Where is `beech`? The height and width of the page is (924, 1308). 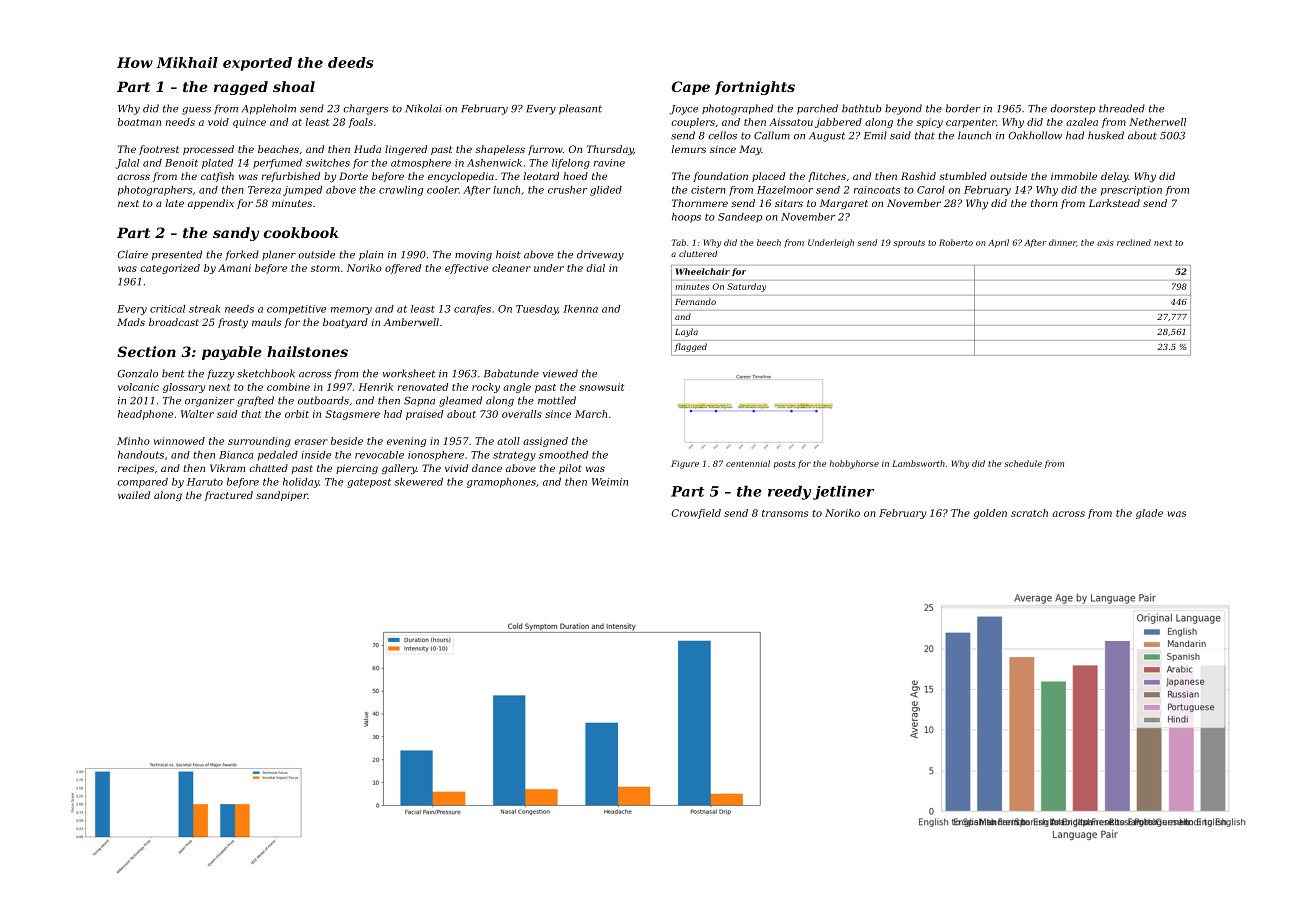 beech is located at coordinates (769, 242).
